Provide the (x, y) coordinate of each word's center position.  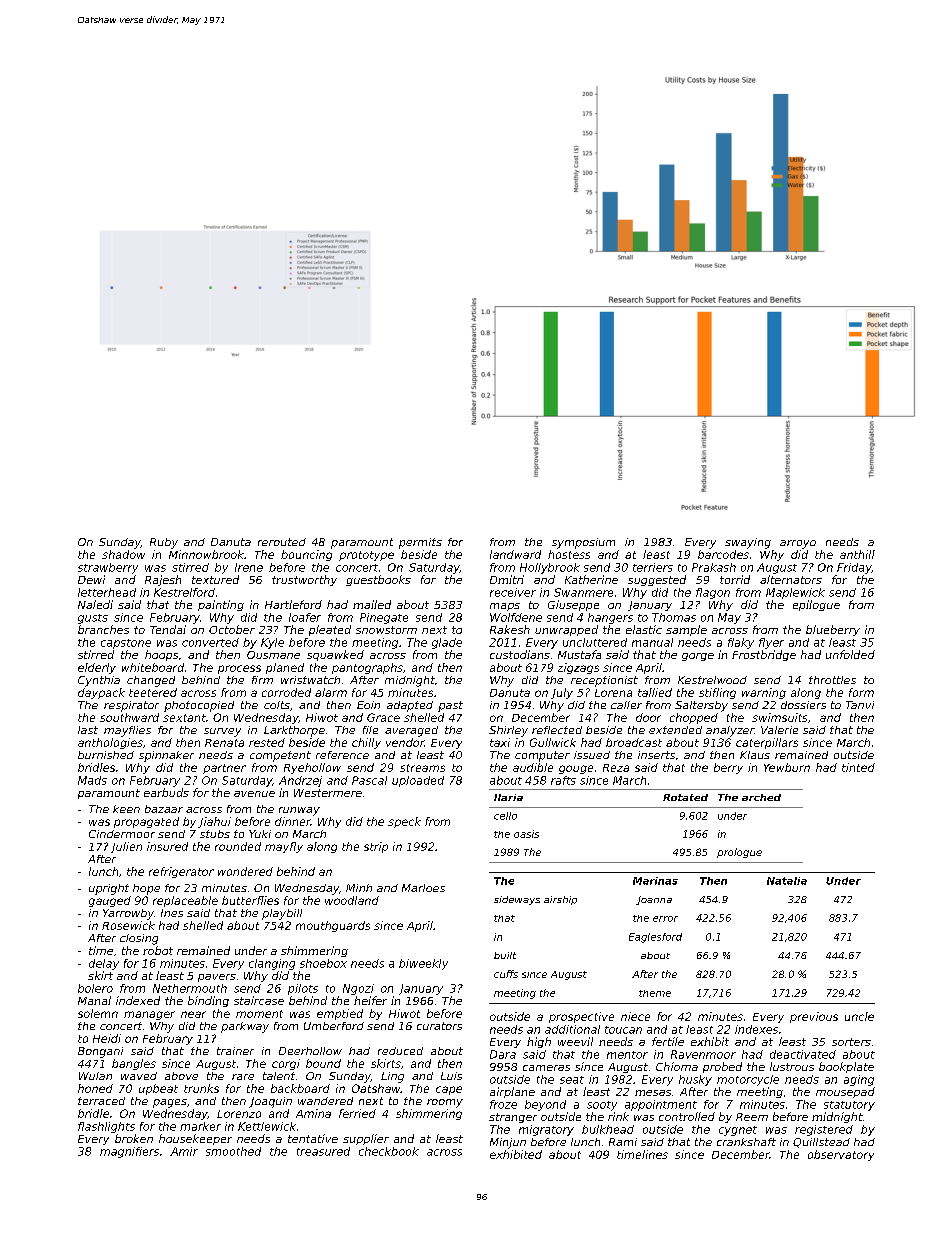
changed (151, 681)
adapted (410, 706)
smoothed (233, 1151)
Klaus (755, 755)
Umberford (334, 1026)
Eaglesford (655, 938)
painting (221, 605)
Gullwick (553, 742)
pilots (303, 989)
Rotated (685, 797)
